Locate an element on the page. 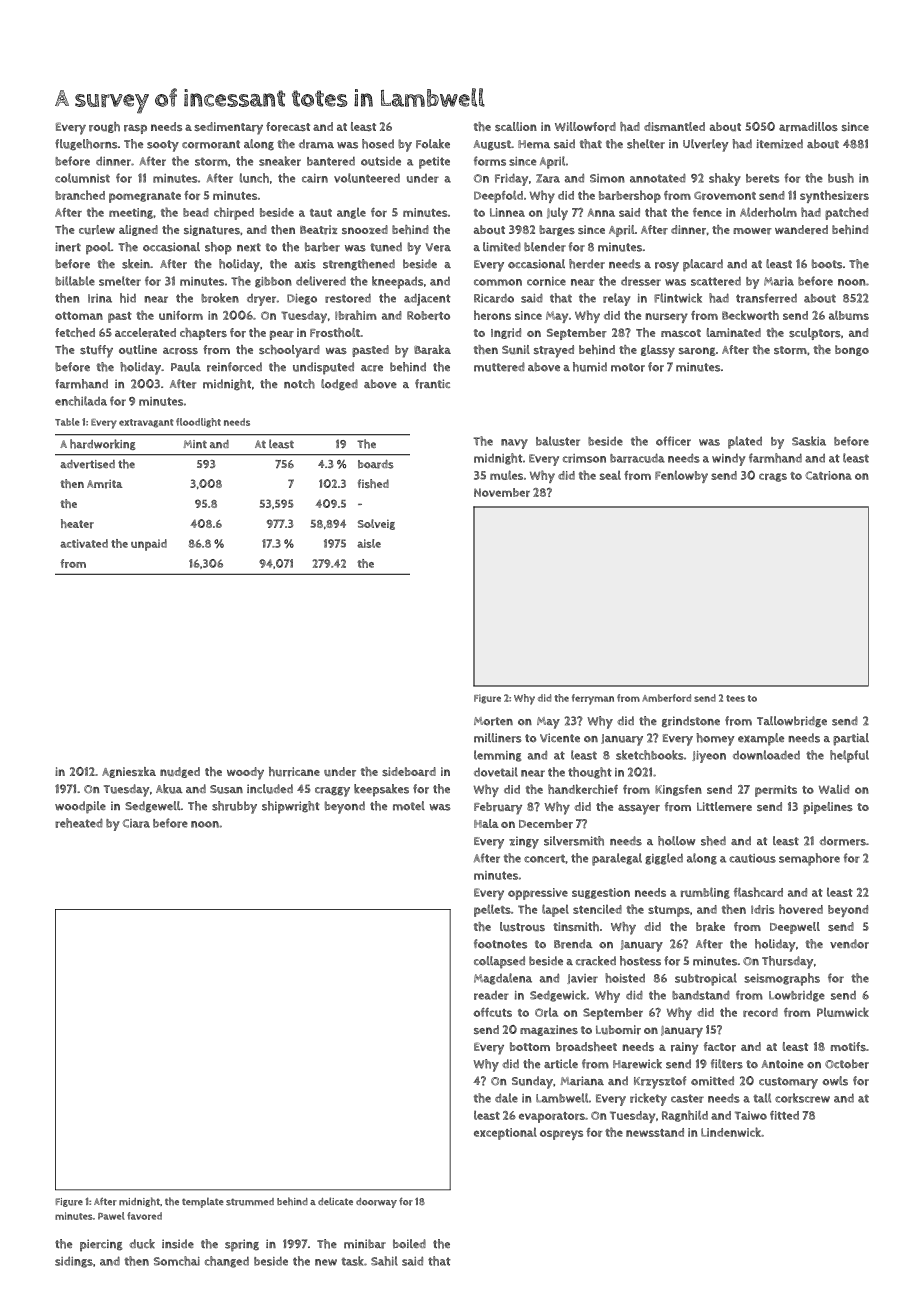 This document has width=924, height=1308. tees is located at coordinates (735, 698).
